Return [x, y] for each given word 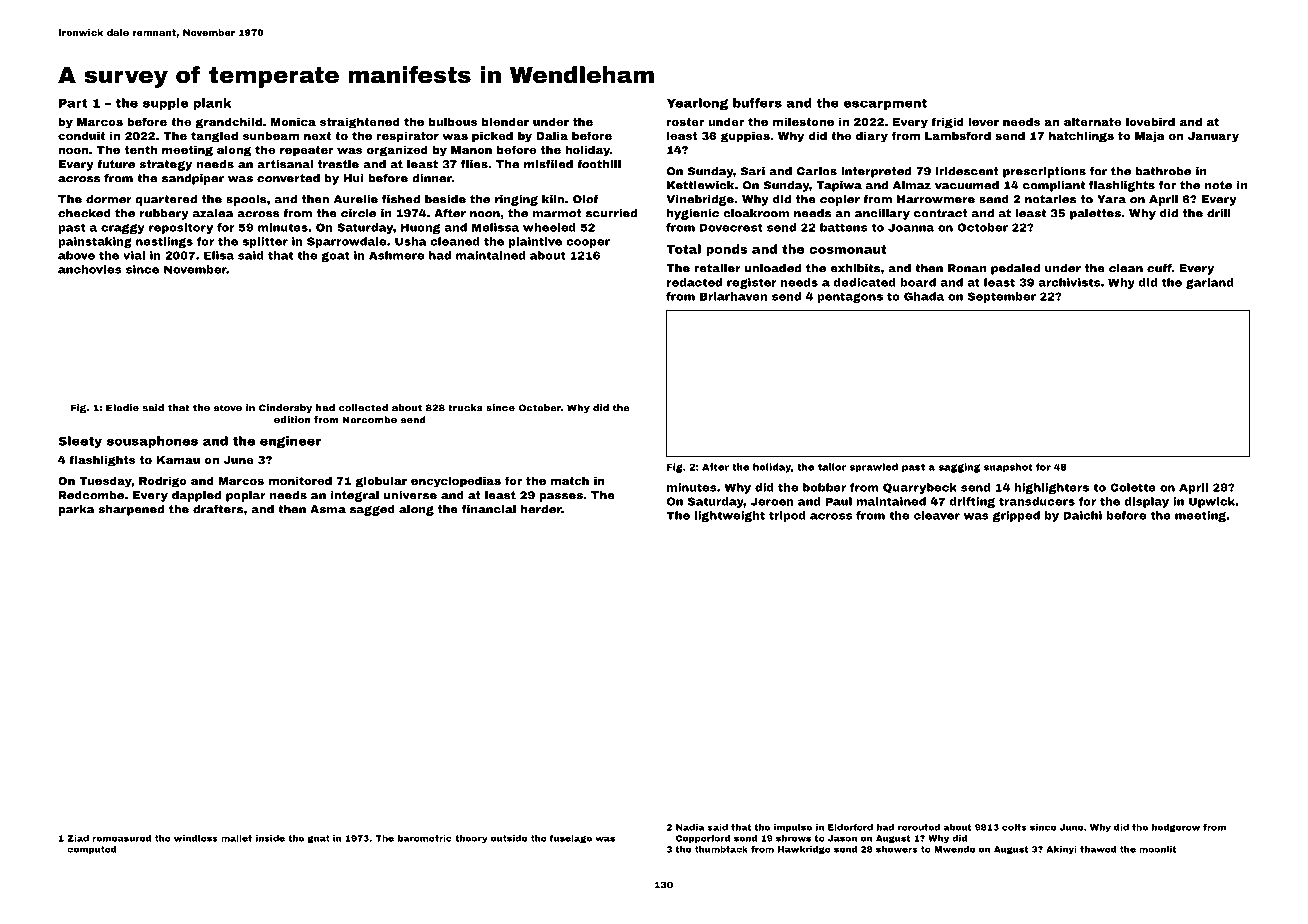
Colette [1133, 487]
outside [509, 838]
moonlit [1157, 849]
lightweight [729, 516]
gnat [318, 839]
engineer [290, 442]
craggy [123, 229]
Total [683, 249]
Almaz [912, 185]
